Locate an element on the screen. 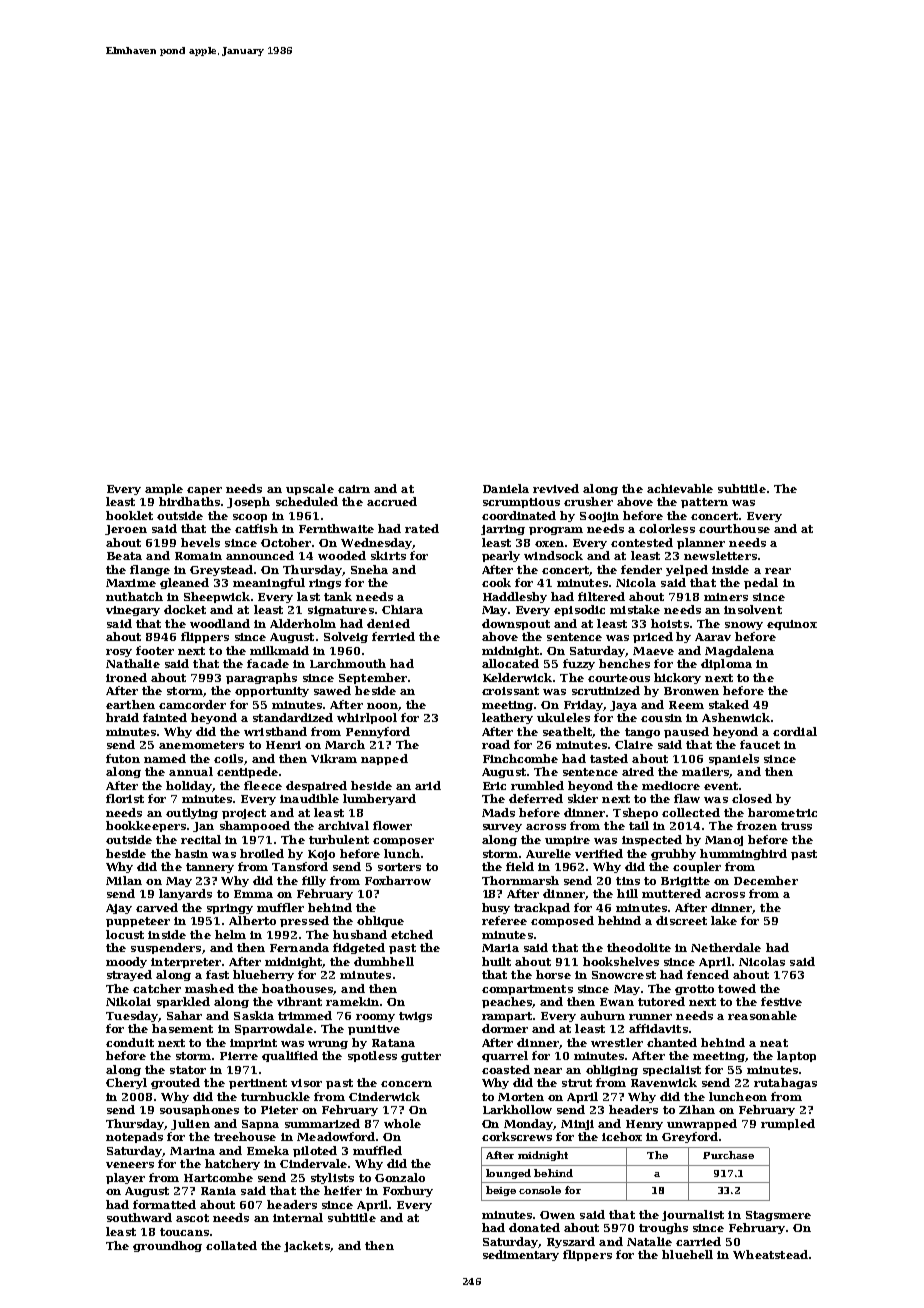 The image size is (924, 1308). player is located at coordinates (125, 1178).
